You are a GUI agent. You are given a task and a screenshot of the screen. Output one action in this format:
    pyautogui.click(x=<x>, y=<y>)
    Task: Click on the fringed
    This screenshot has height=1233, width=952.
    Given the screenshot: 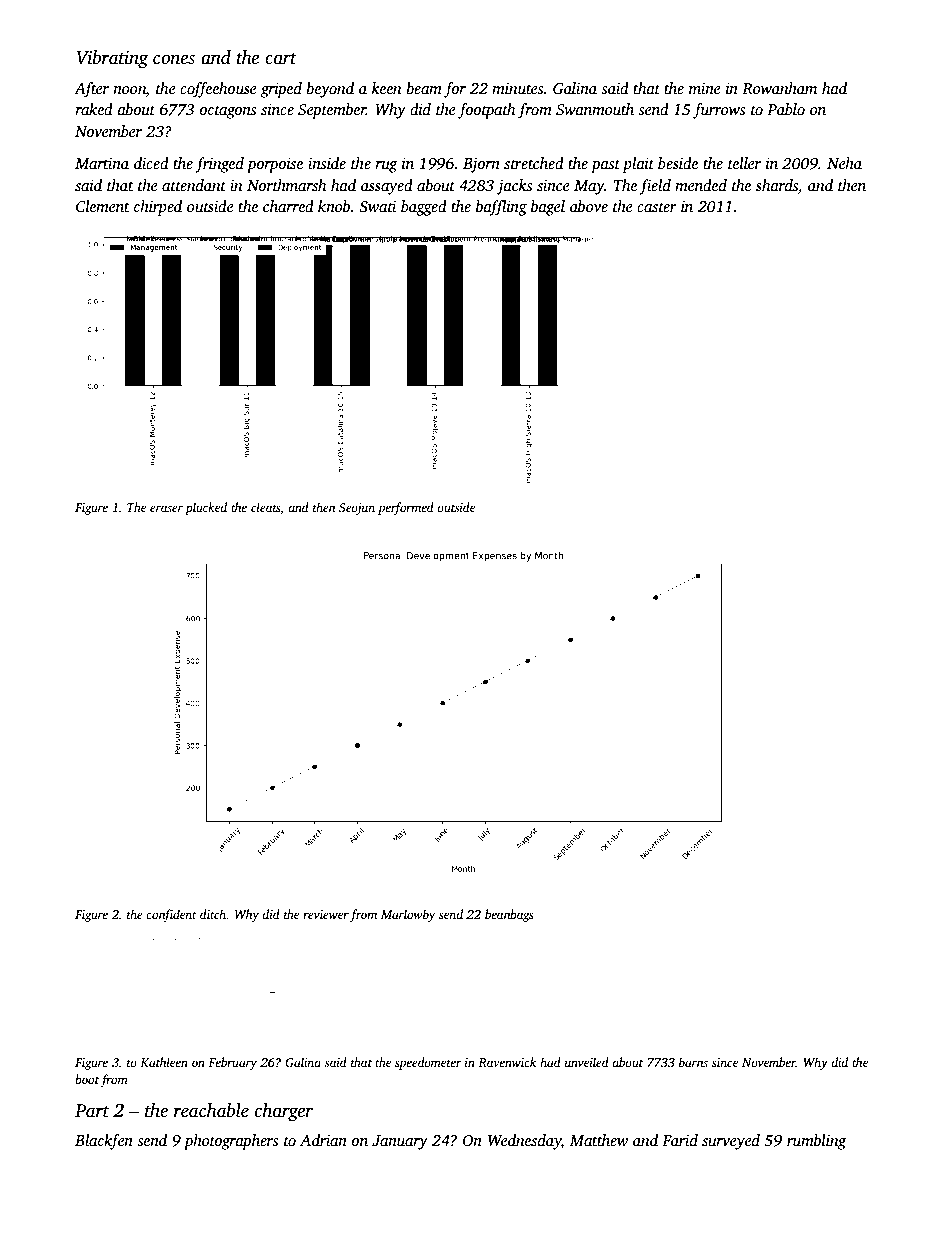 What is the action you would take?
    pyautogui.click(x=219, y=165)
